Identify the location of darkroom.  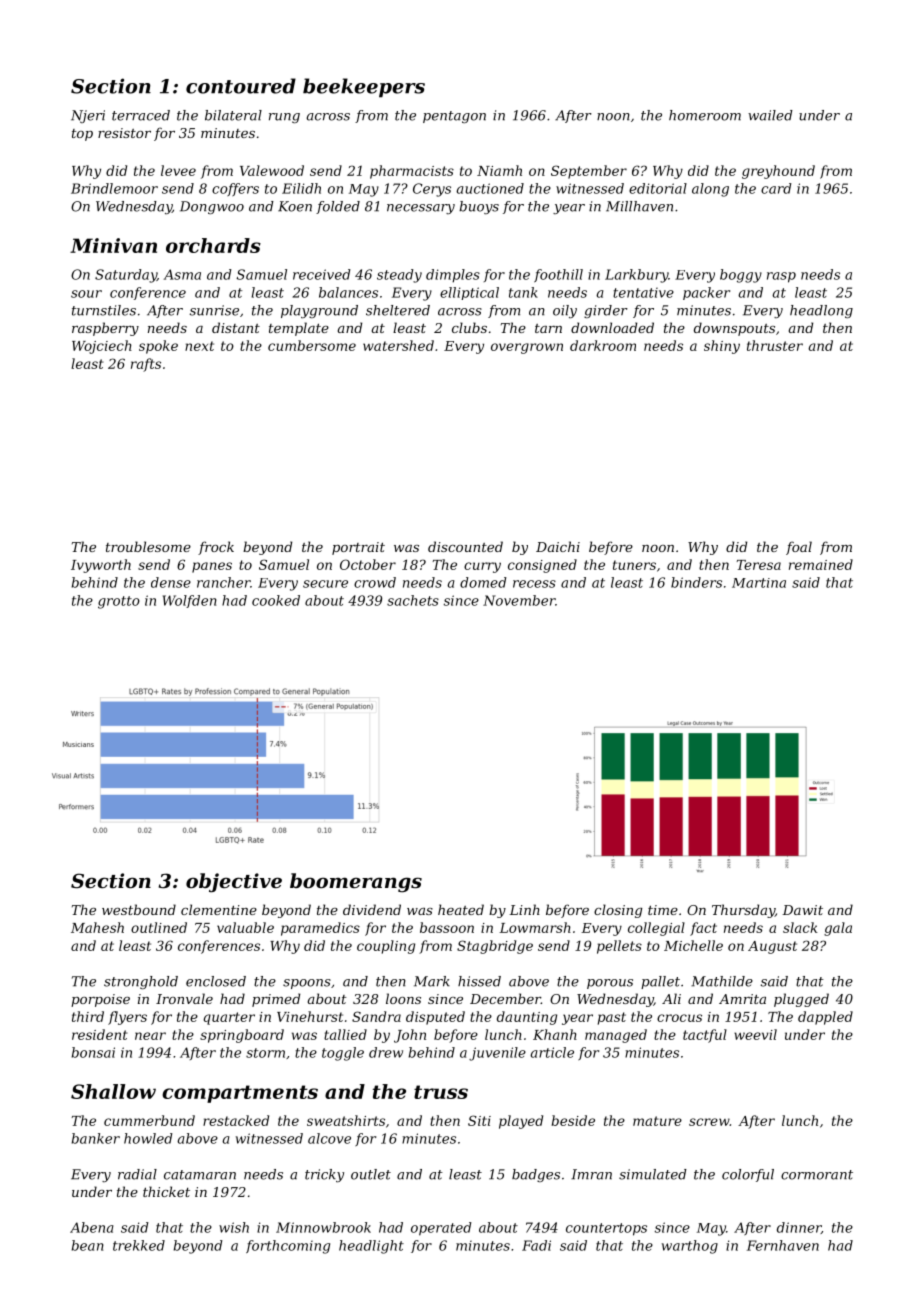
(603, 345).
